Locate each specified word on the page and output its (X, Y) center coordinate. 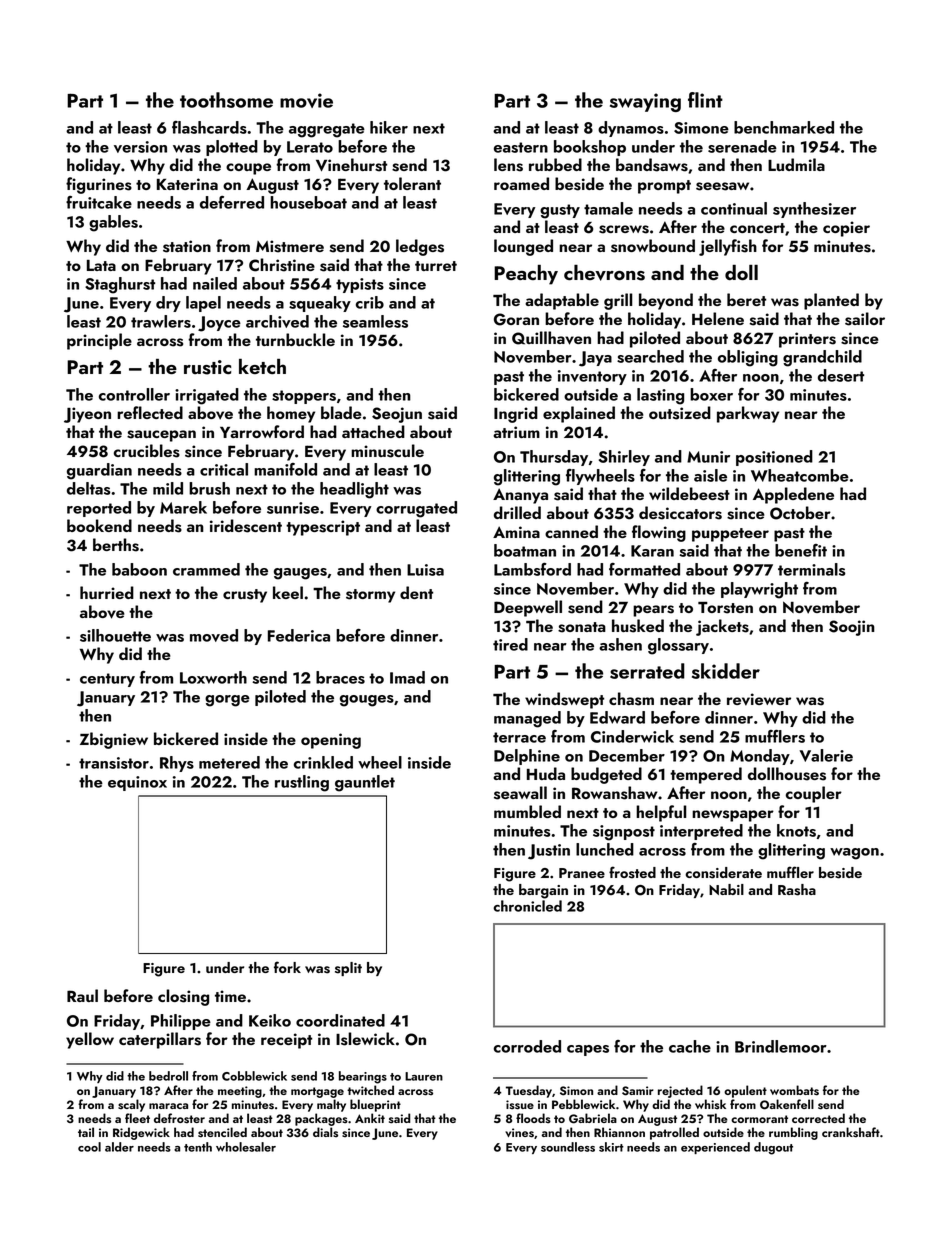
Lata (101, 265)
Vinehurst (351, 165)
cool (89, 1147)
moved (214, 635)
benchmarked (784, 127)
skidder (726, 671)
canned (571, 531)
